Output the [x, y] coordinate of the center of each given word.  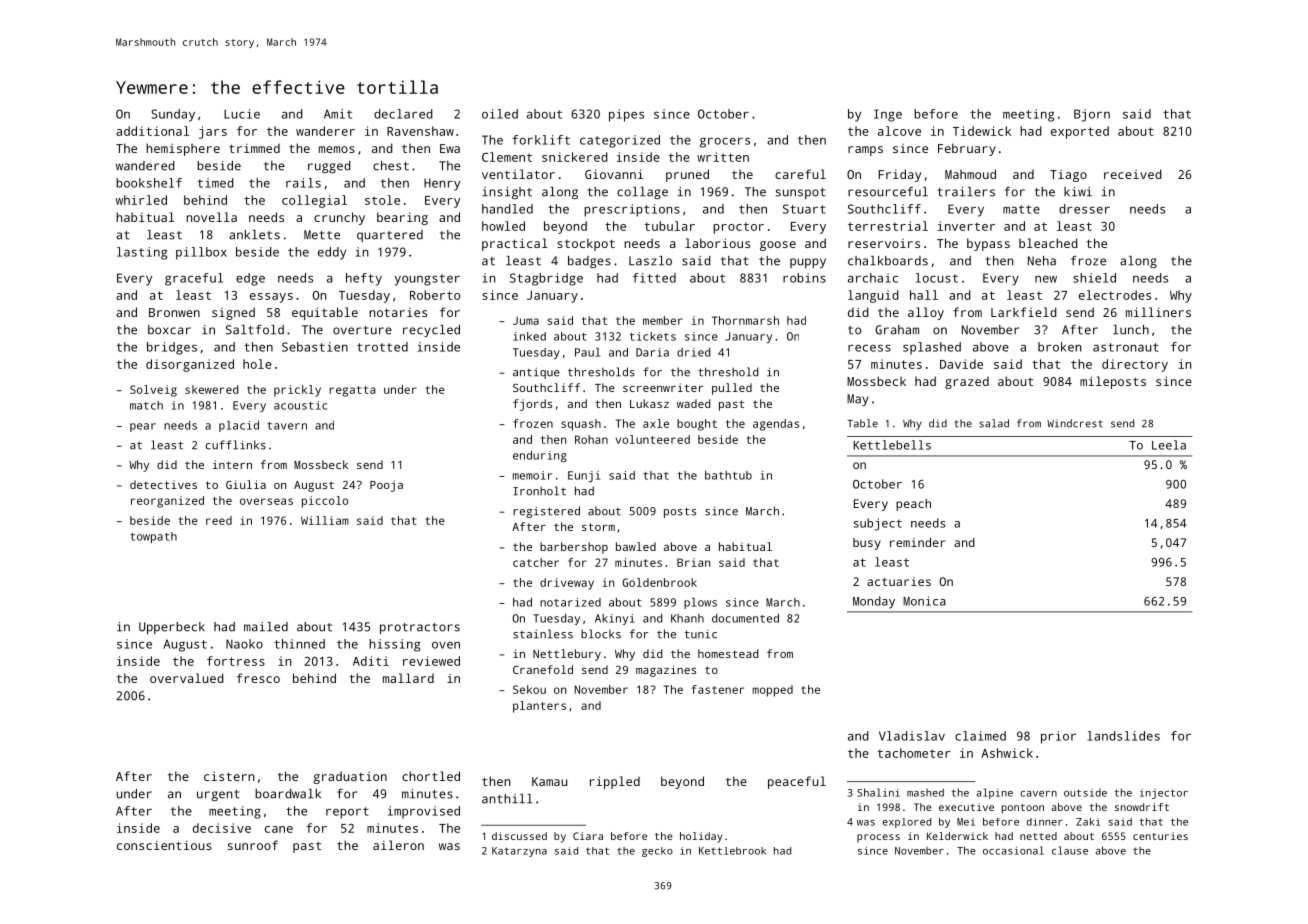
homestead [728, 653]
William [325, 520]
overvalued [187, 678]
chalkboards [888, 261]
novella [211, 217]
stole [382, 200]
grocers [725, 142]
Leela [1169, 445]
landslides [1123, 736]
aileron [398, 845]
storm [598, 527]
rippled [615, 782]
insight [507, 193]
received [1133, 174]
